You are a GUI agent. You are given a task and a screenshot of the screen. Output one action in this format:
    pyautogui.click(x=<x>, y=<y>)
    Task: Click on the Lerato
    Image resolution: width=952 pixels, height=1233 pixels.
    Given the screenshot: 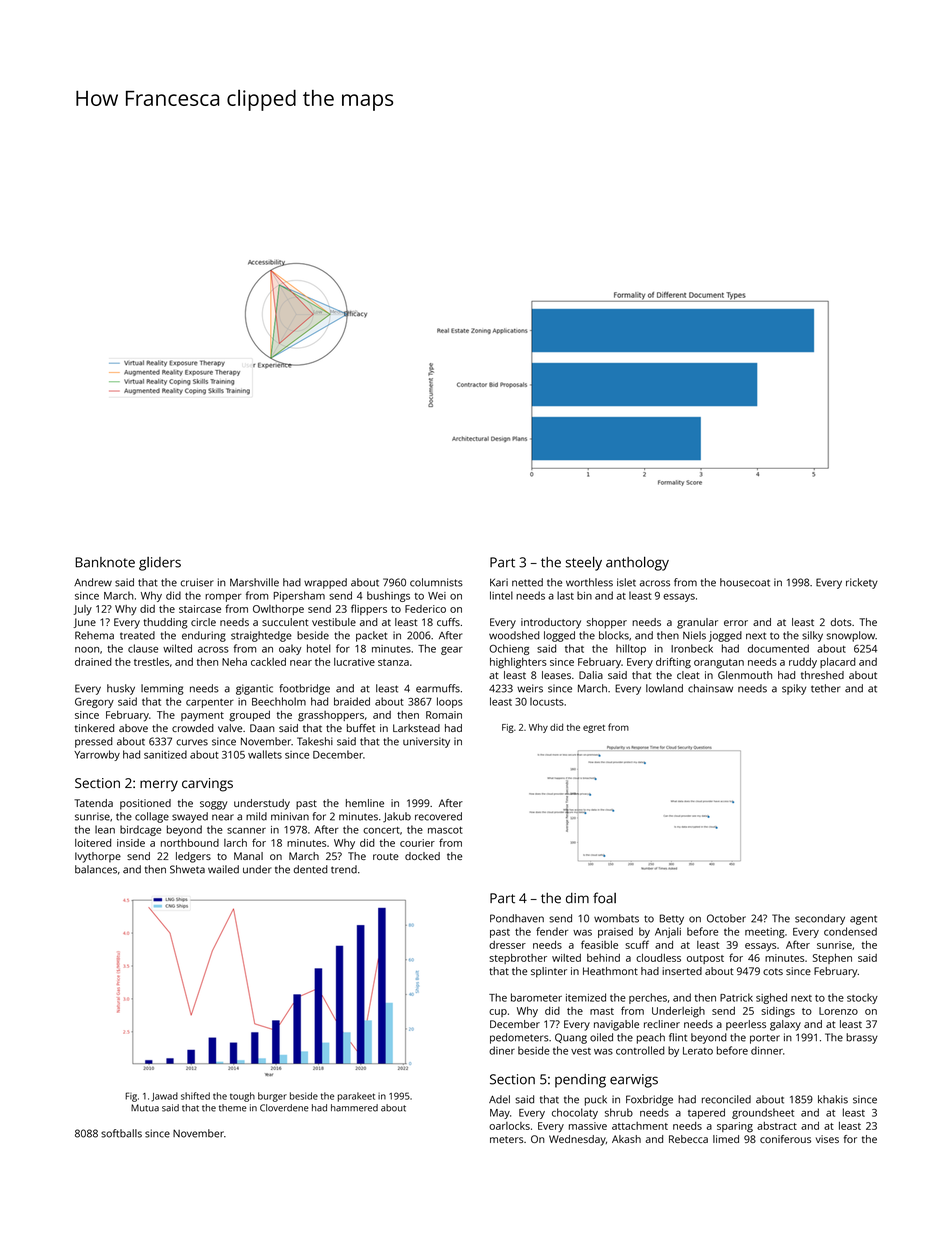 What is the action you would take?
    pyautogui.click(x=698, y=1051)
